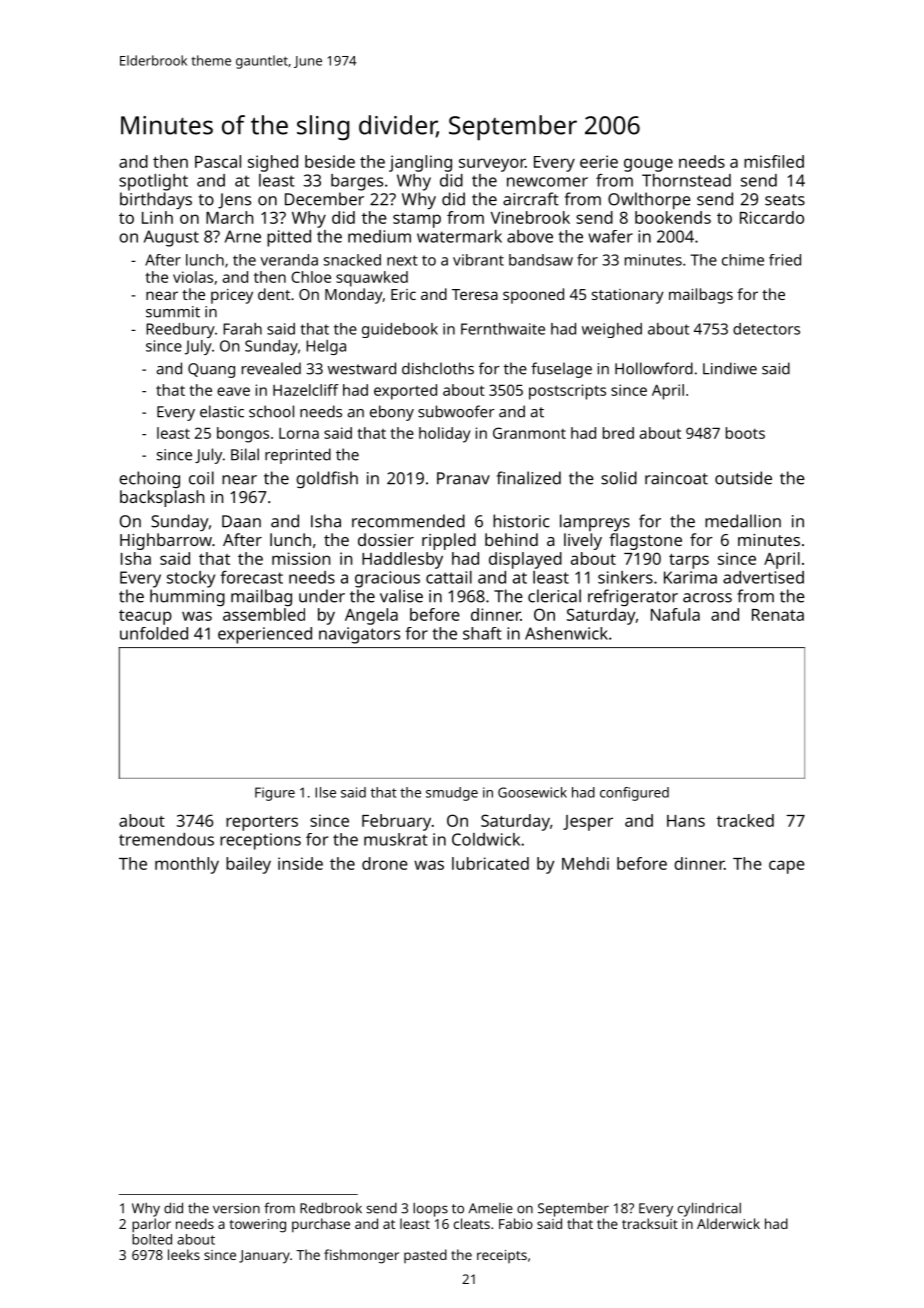  What do you see at coordinates (300, 863) in the screenshot?
I see `inside` at bounding box center [300, 863].
